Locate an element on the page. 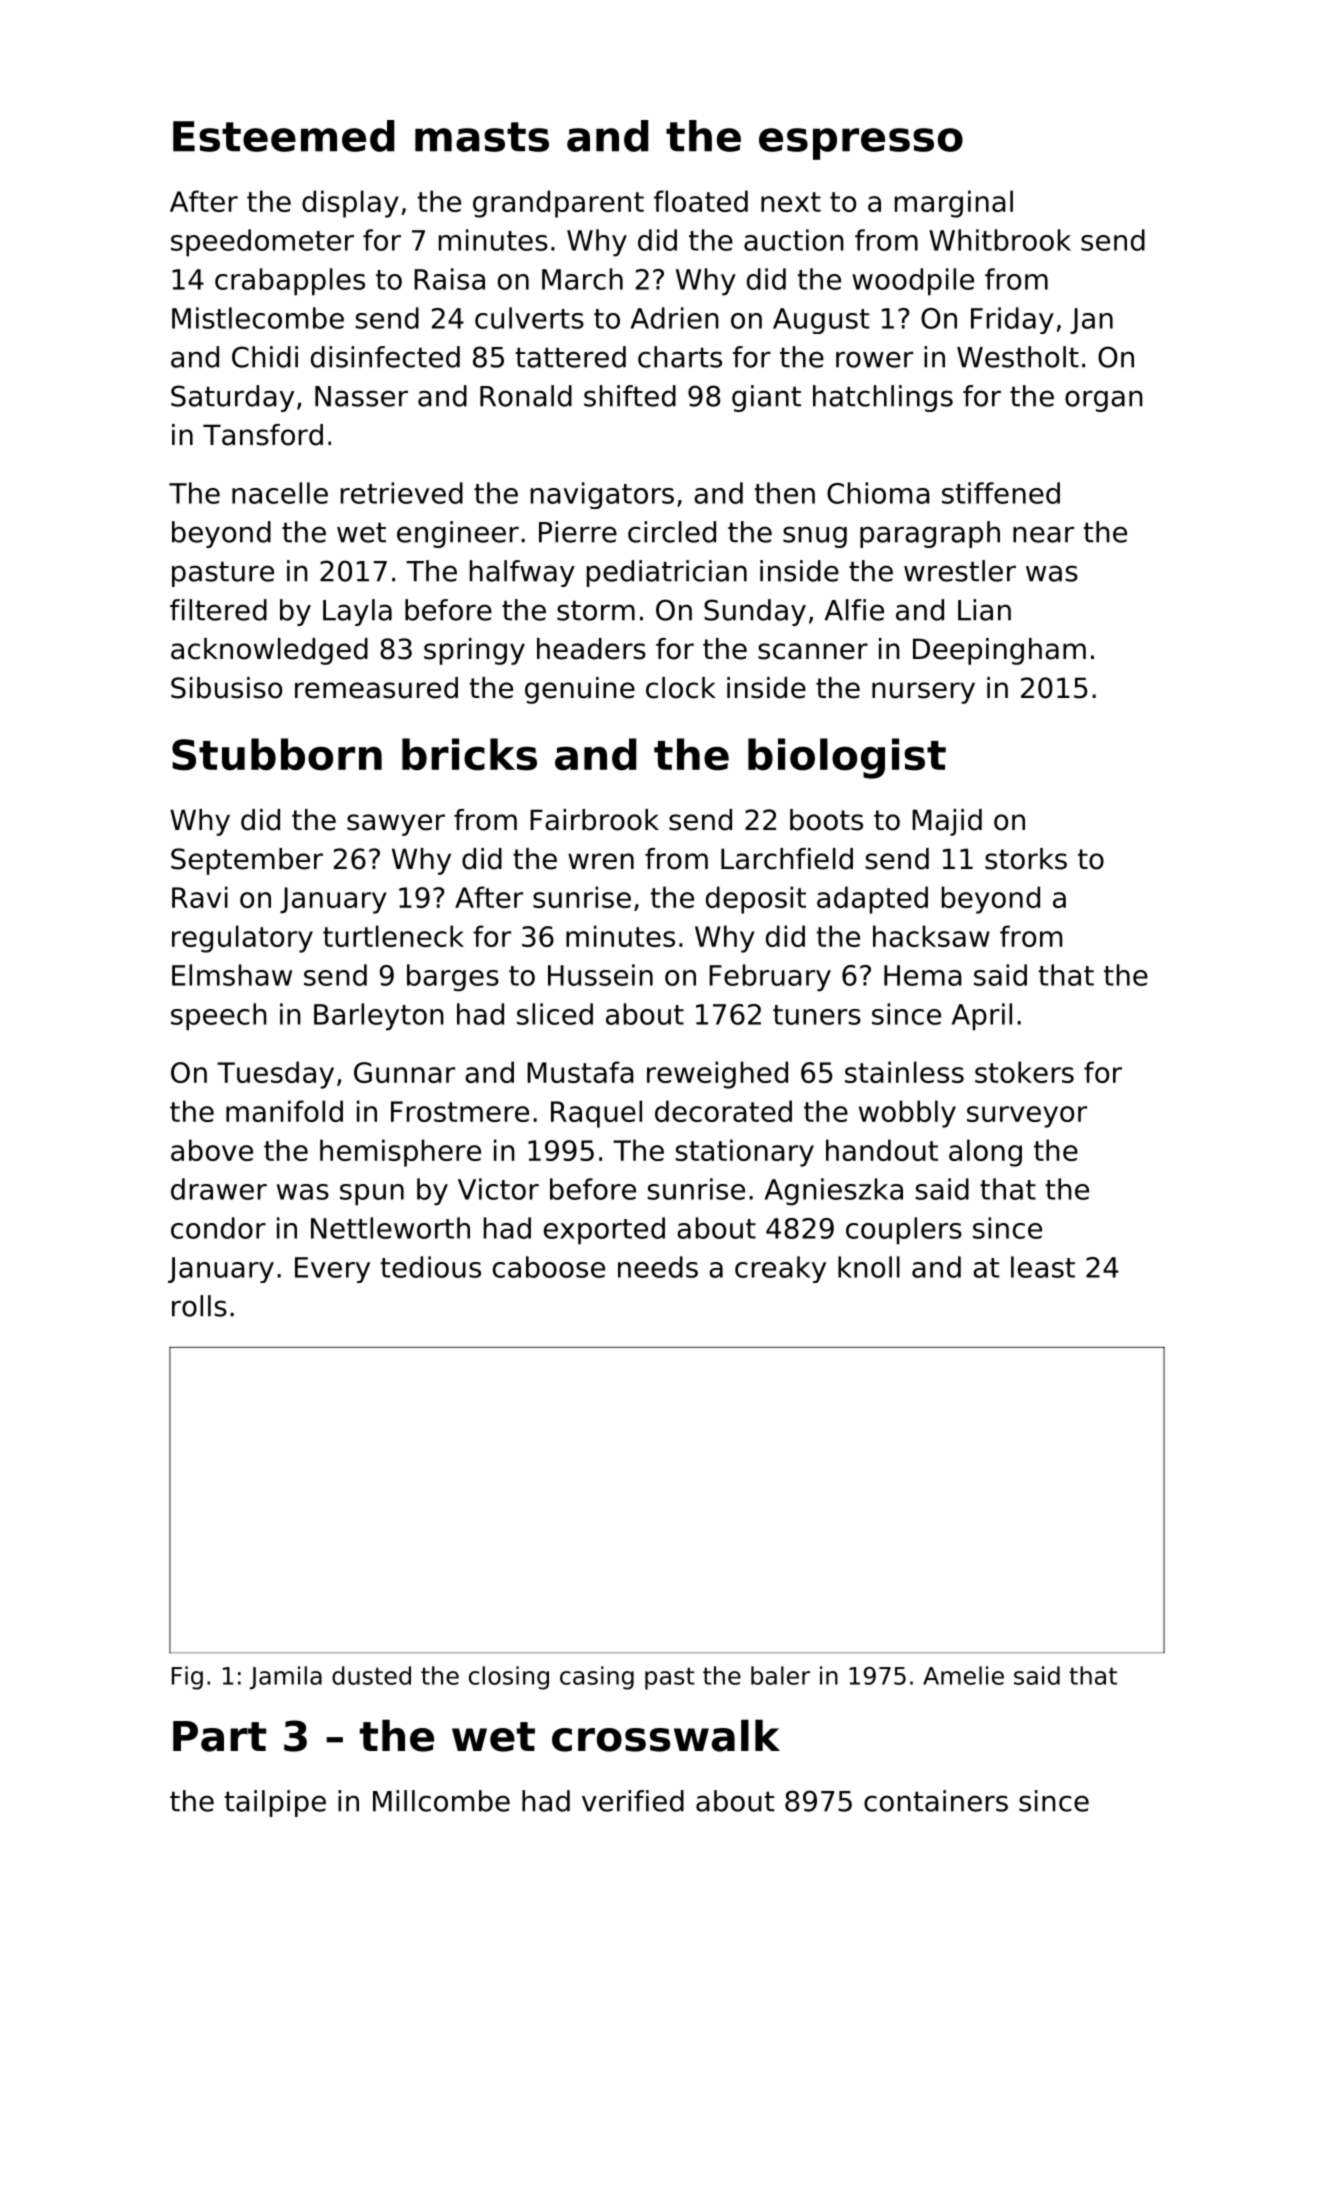 Image resolution: width=1334 pixels, height=2197 pixels. deposit is located at coordinates (756, 900).
